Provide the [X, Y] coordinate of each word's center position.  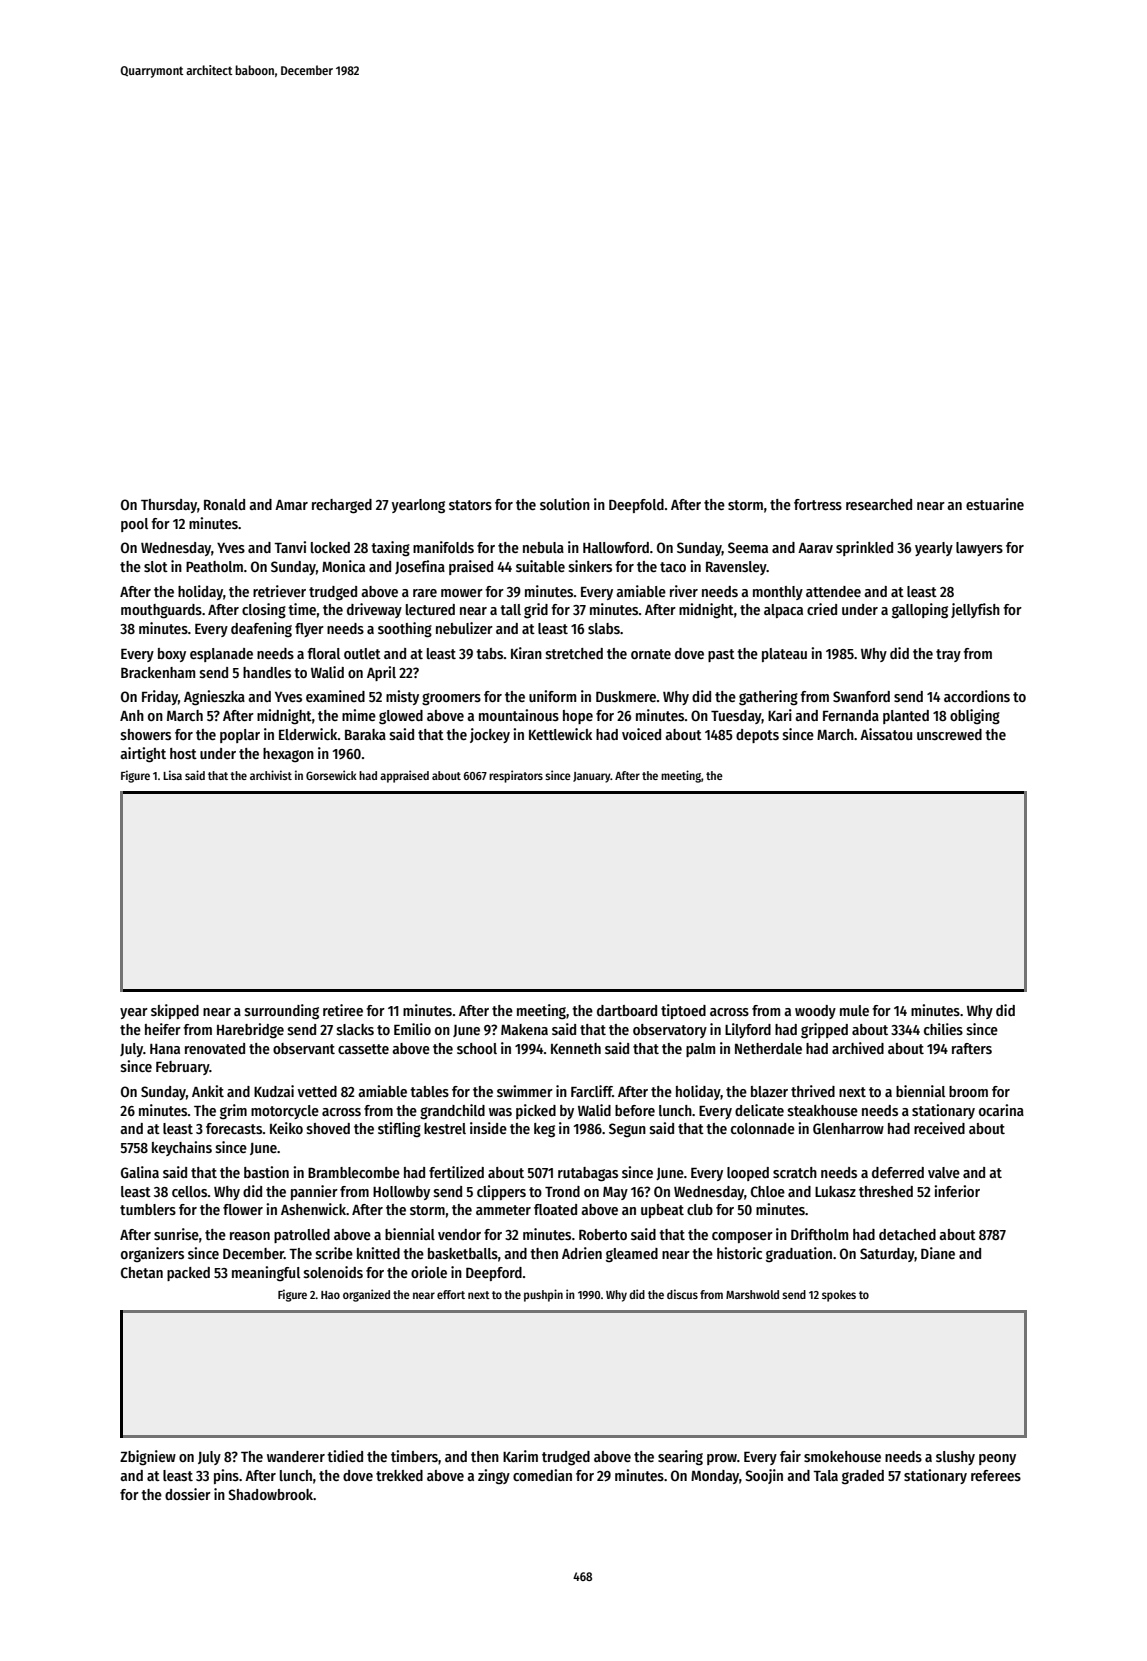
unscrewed [949, 734]
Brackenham [158, 672]
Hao [330, 1295]
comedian [542, 1475]
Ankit [208, 1091]
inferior [957, 1191]
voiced [641, 734]
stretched [574, 653]
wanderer [296, 1456]
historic [739, 1253]
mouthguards [161, 611]
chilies [943, 1029]
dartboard [627, 1010]
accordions [977, 696]
